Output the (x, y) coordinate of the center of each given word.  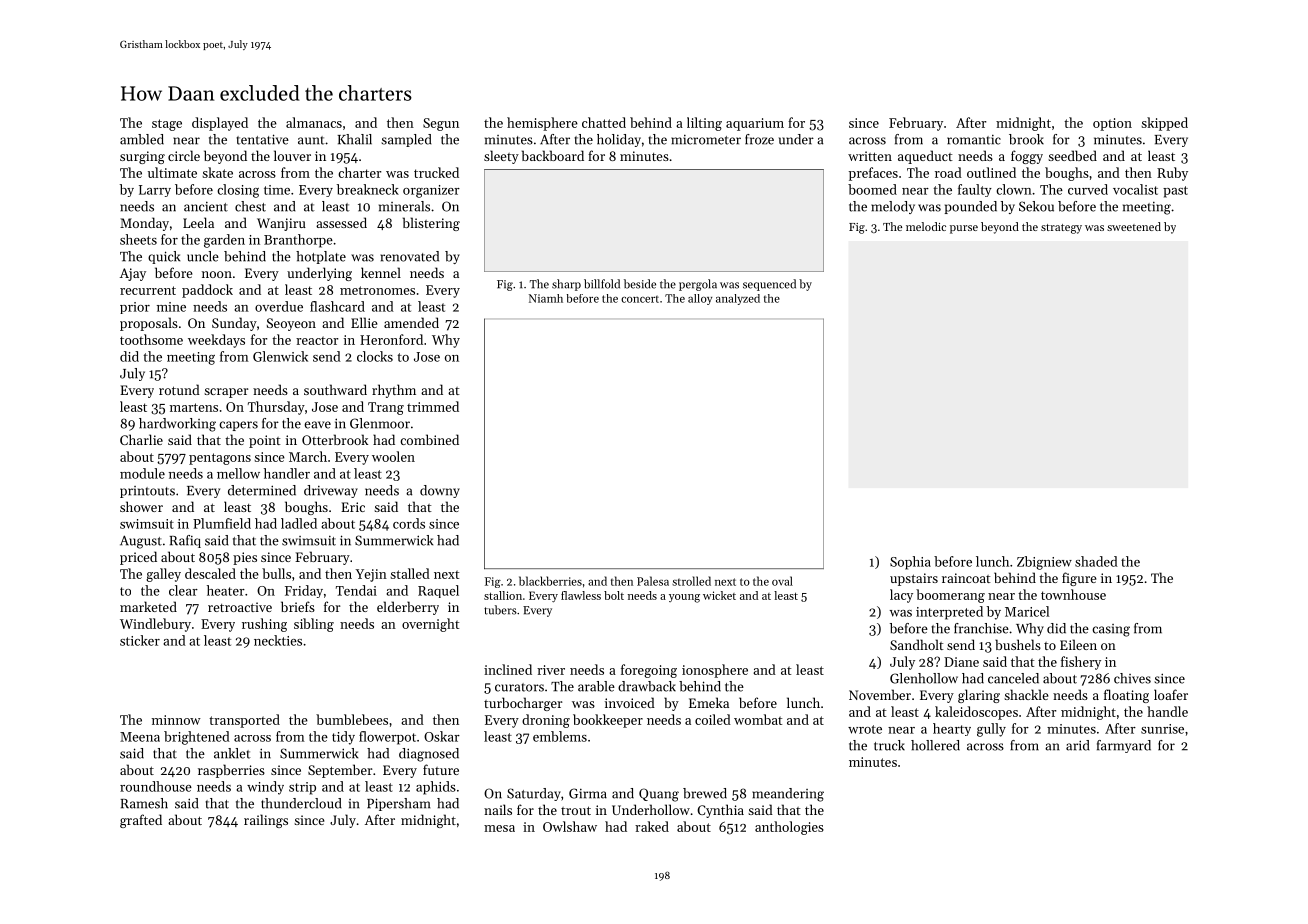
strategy (1061, 229)
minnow (176, 720)
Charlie (141, 439)
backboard (553, 155)
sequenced (769, 285)
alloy (700, 299)
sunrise (1162, 729)
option (1112, 124)
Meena (140, 737)
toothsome (151, 339)
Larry (155, 191)
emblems (560, 736)
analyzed (738, 299)
